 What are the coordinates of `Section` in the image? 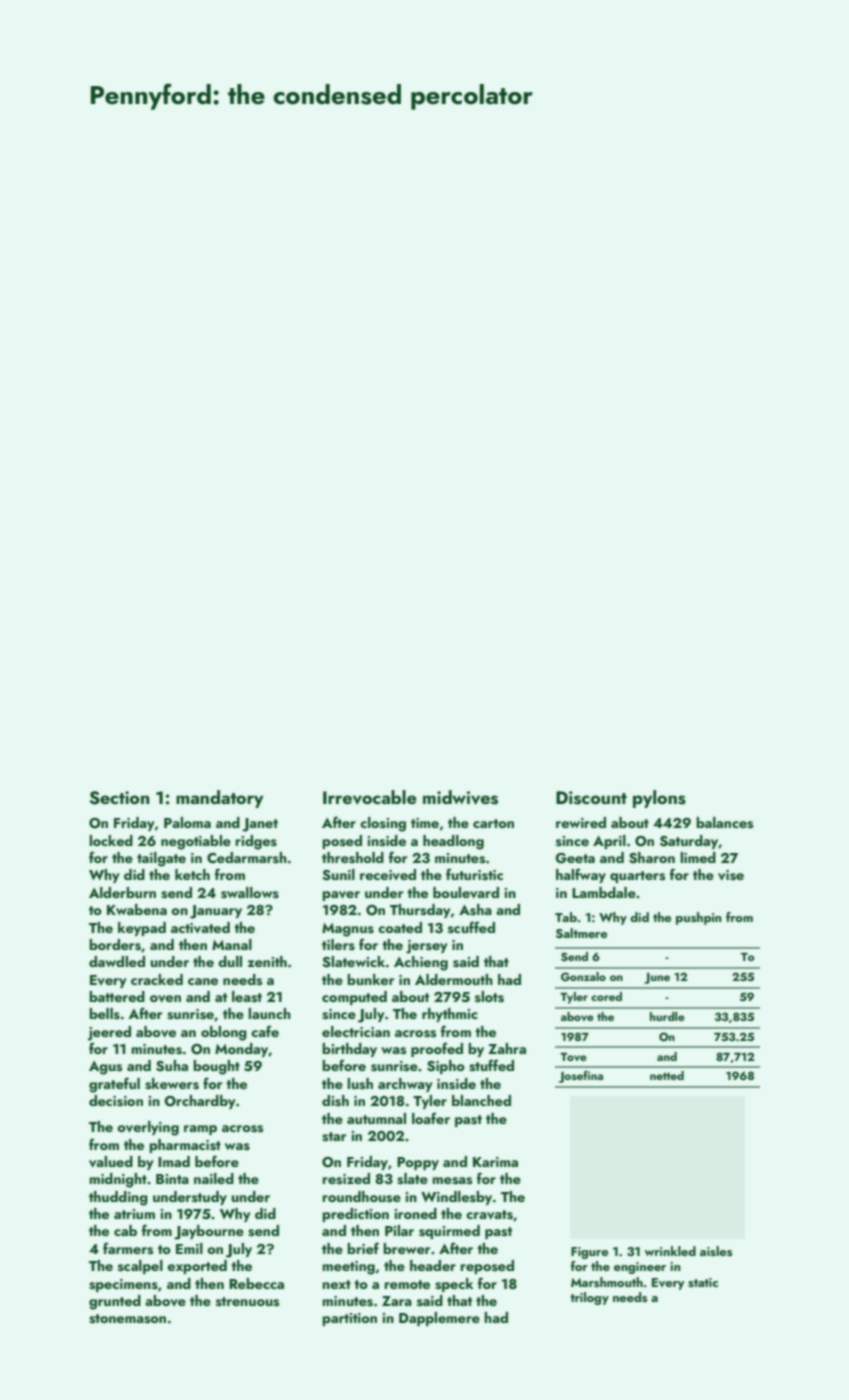 It's located at (119, 798).
